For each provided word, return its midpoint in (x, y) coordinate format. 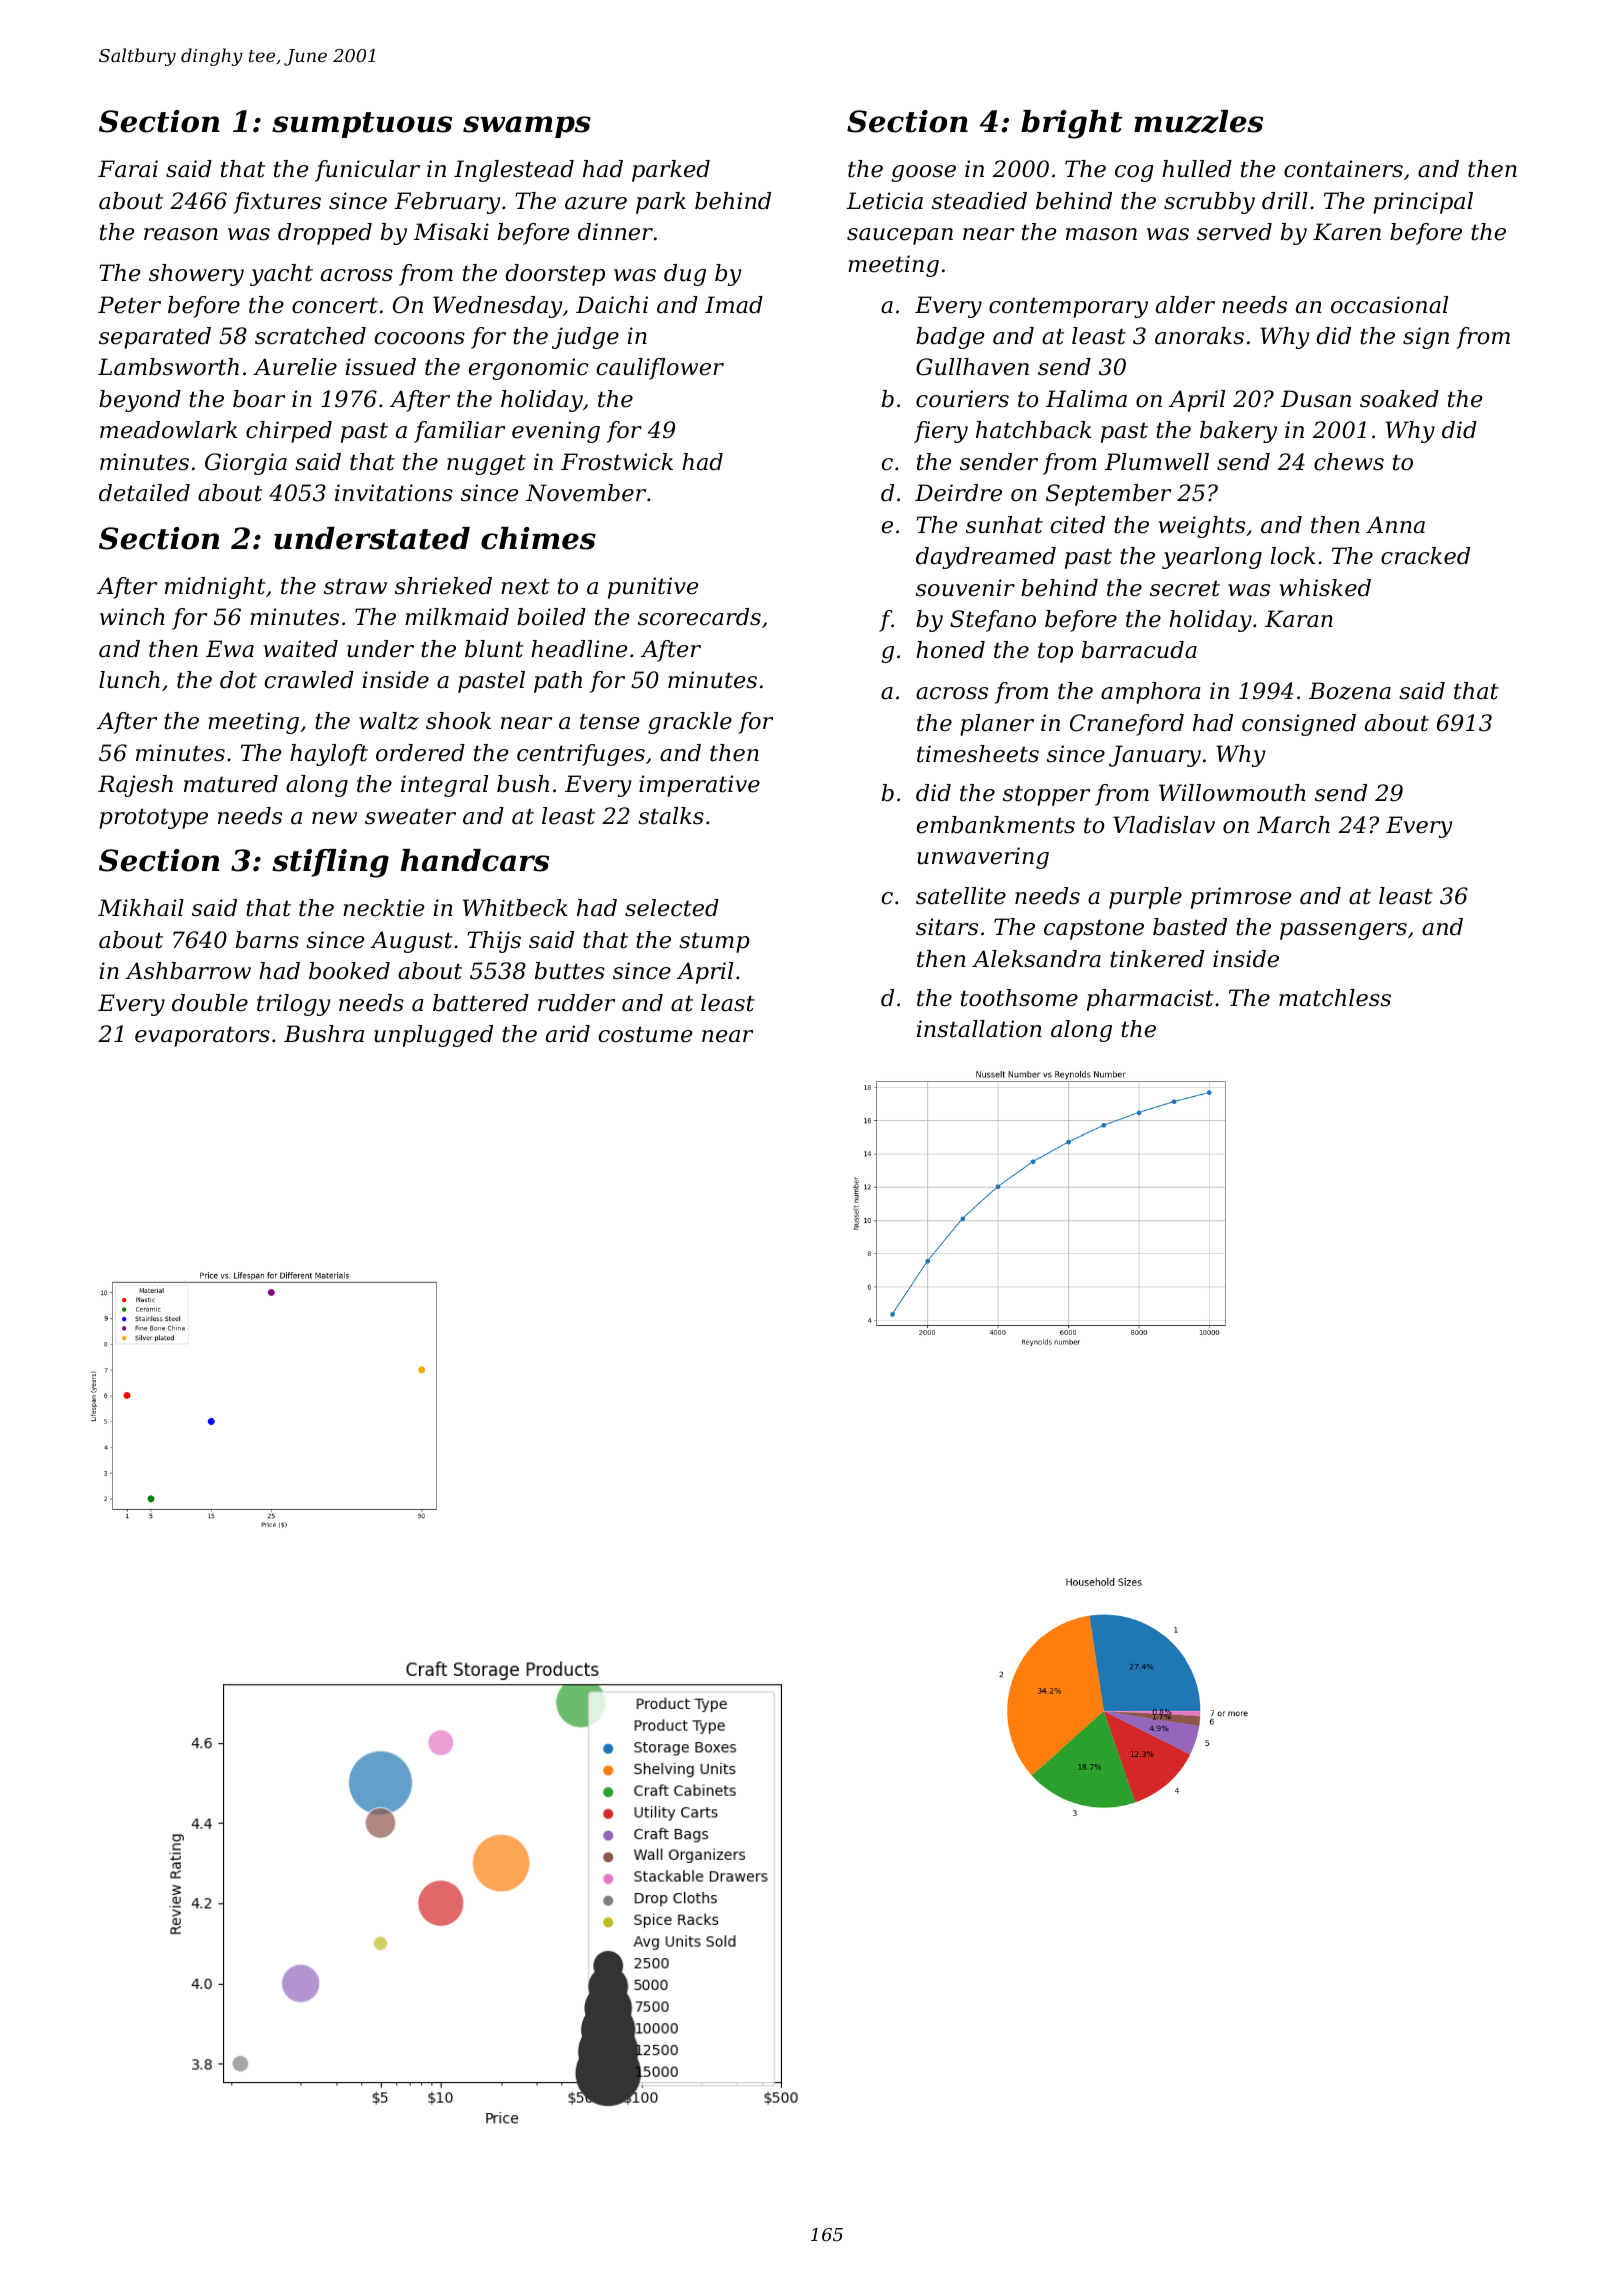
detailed (144, 493)
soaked (1399, 399)
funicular (367, 171)
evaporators (202, 1036)
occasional (1389, 305)
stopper (1046, 795)
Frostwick (617, 462)
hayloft (329, 755)
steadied (979, 201)
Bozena (1350, 691)
